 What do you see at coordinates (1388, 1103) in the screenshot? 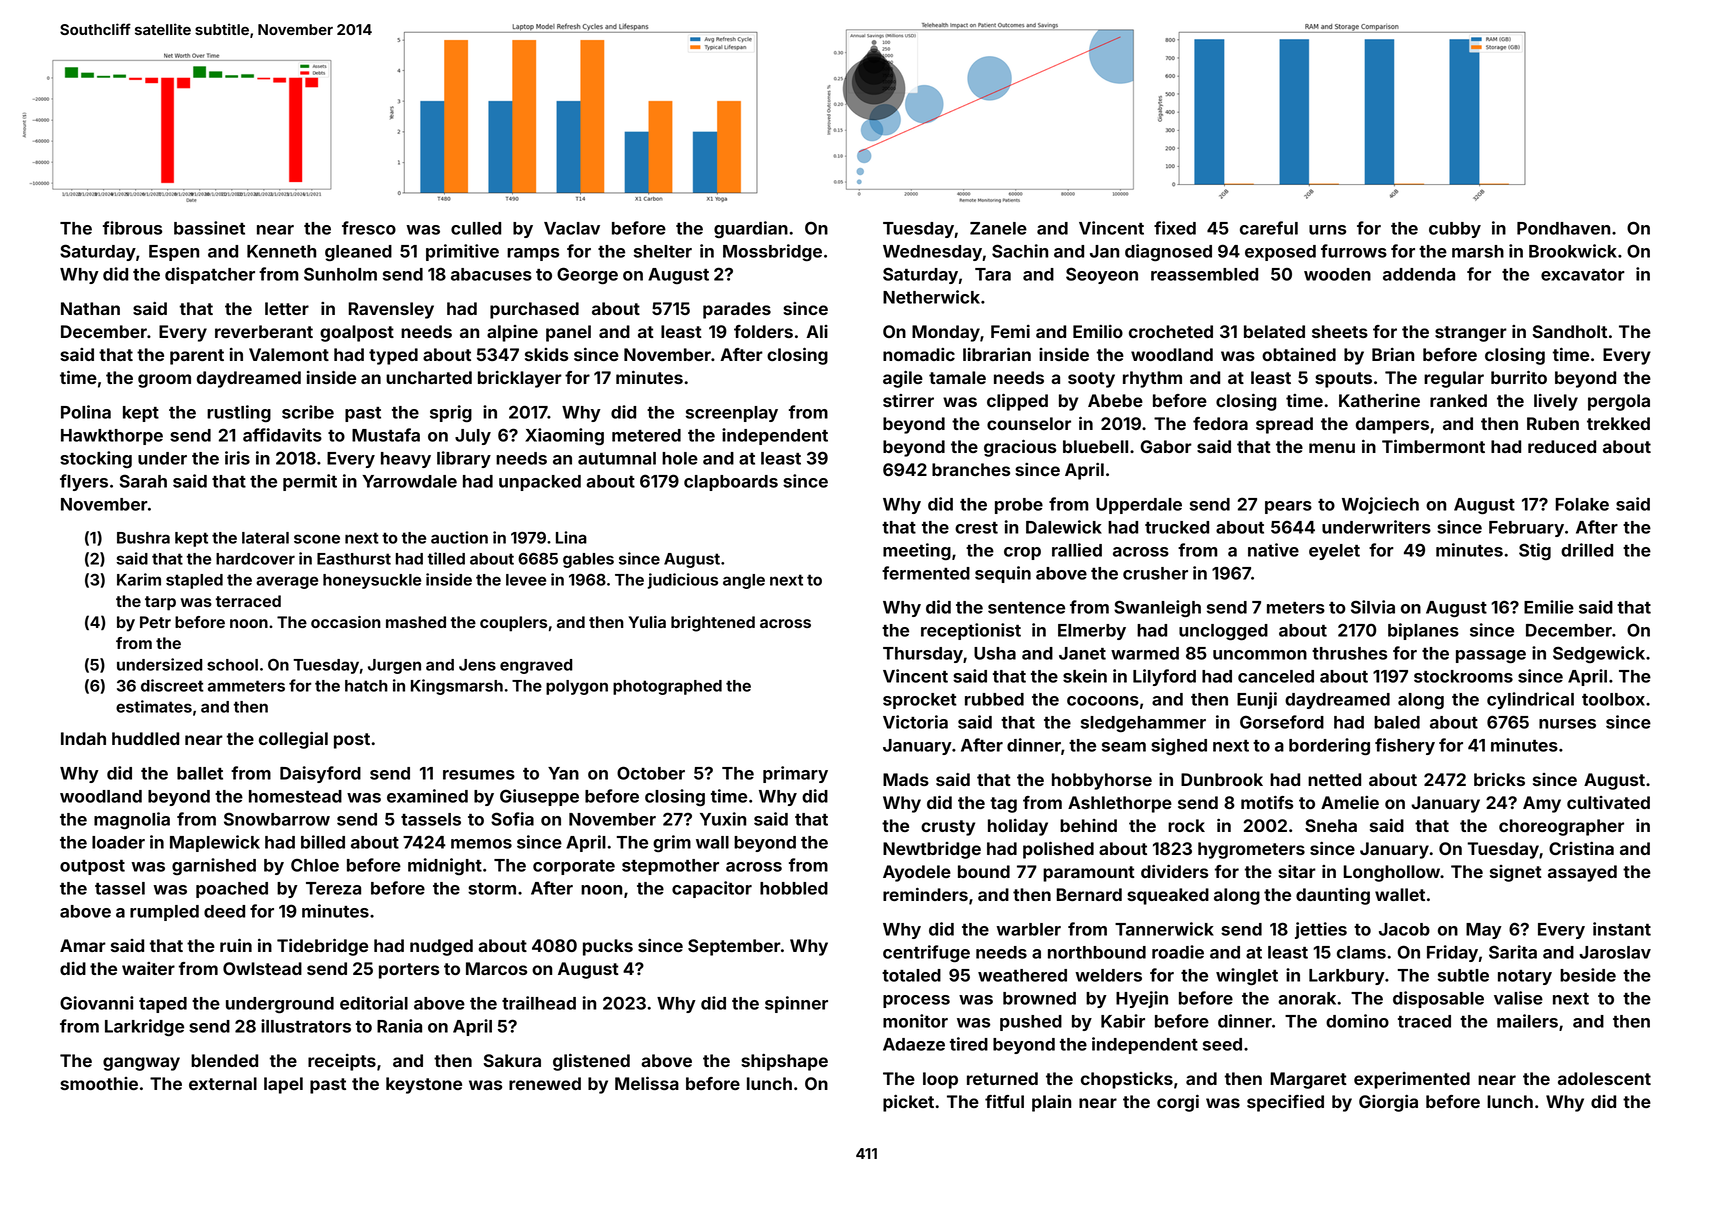
I see `Giorgia` at bounding box center [1388, 1103].
